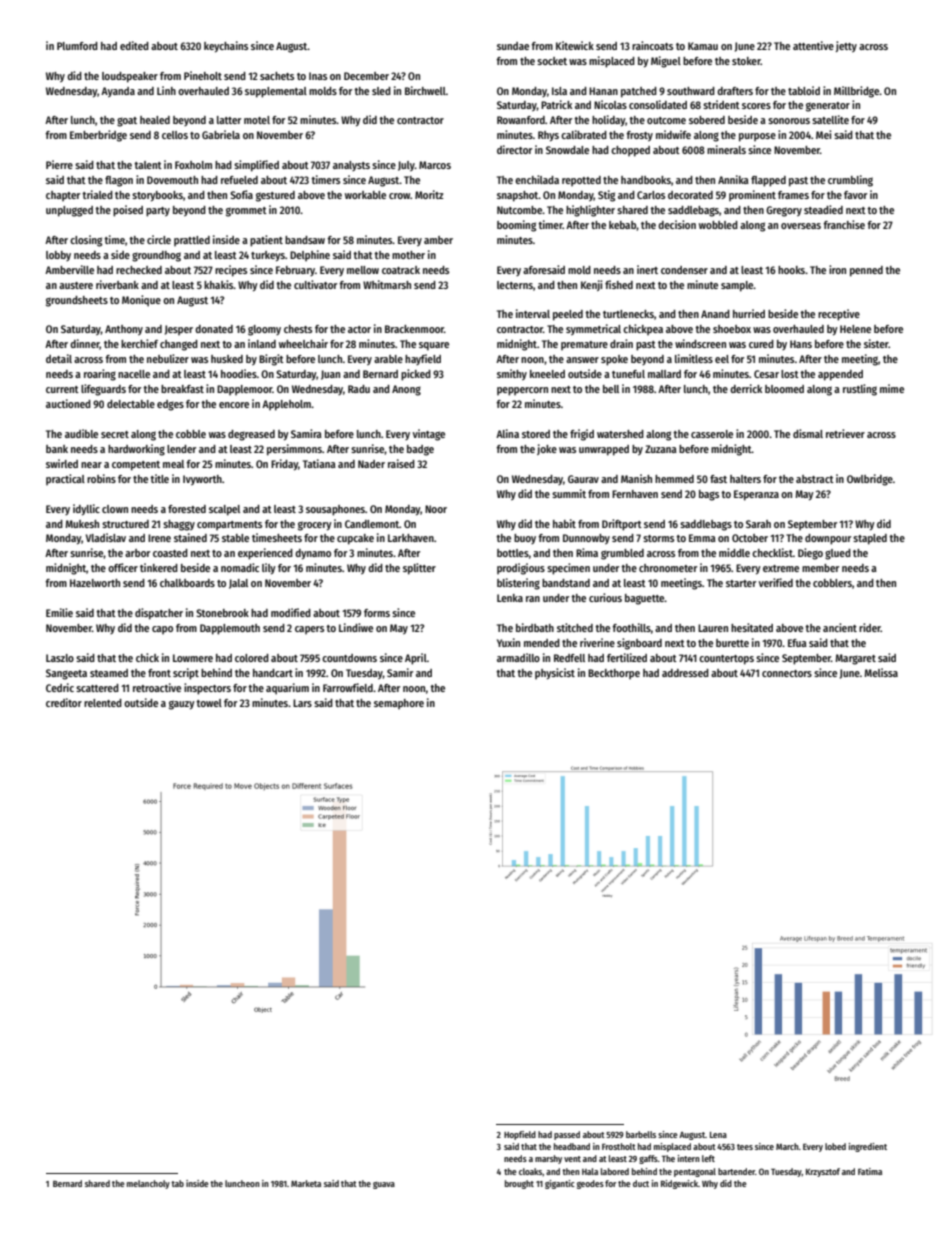 This screenshot has height=1233, width=952. Describe the element at coordinates (388, 359) in the screenshot. I see `arable` at that location.
